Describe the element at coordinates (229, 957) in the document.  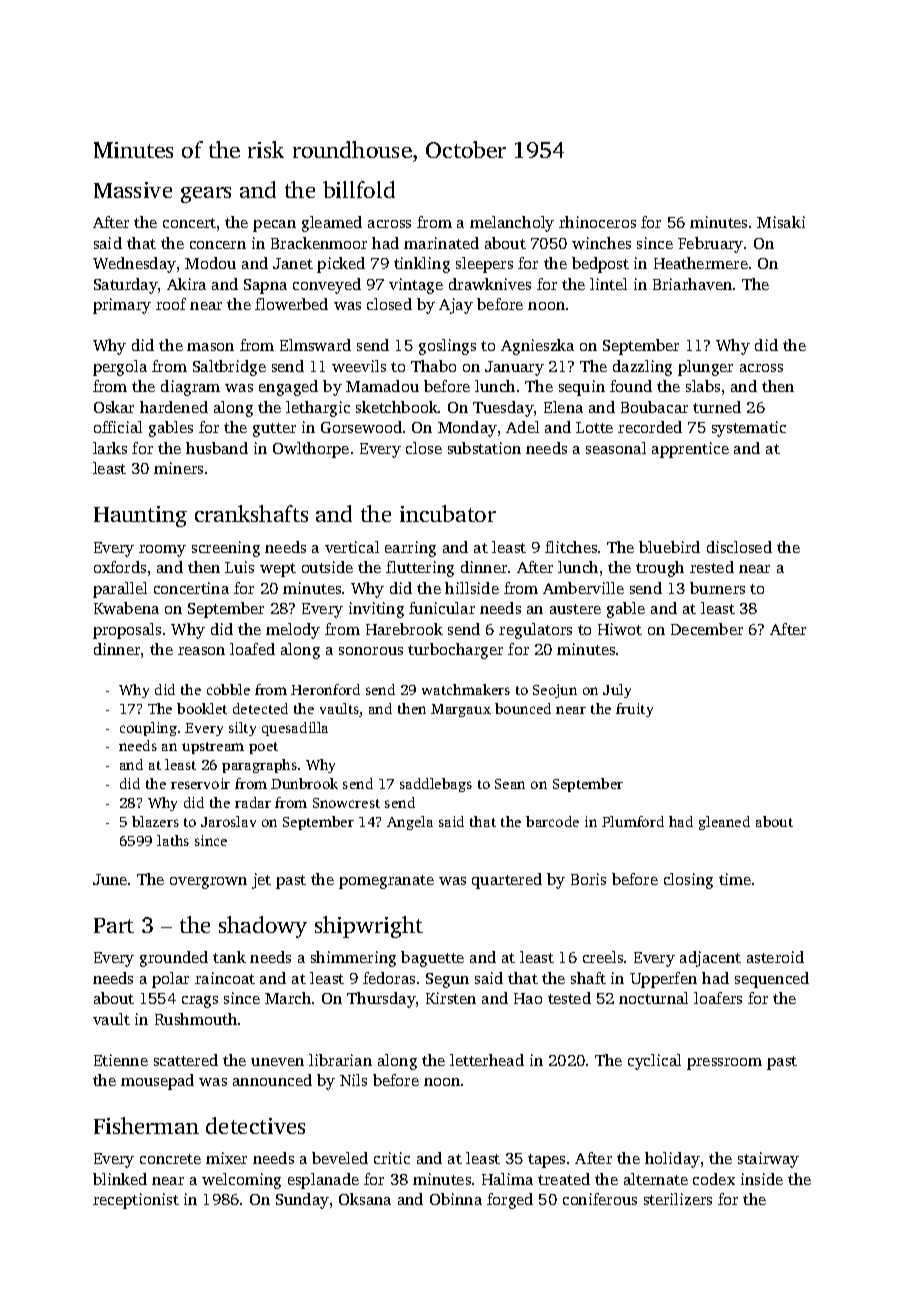
I see `tank` at that location.
